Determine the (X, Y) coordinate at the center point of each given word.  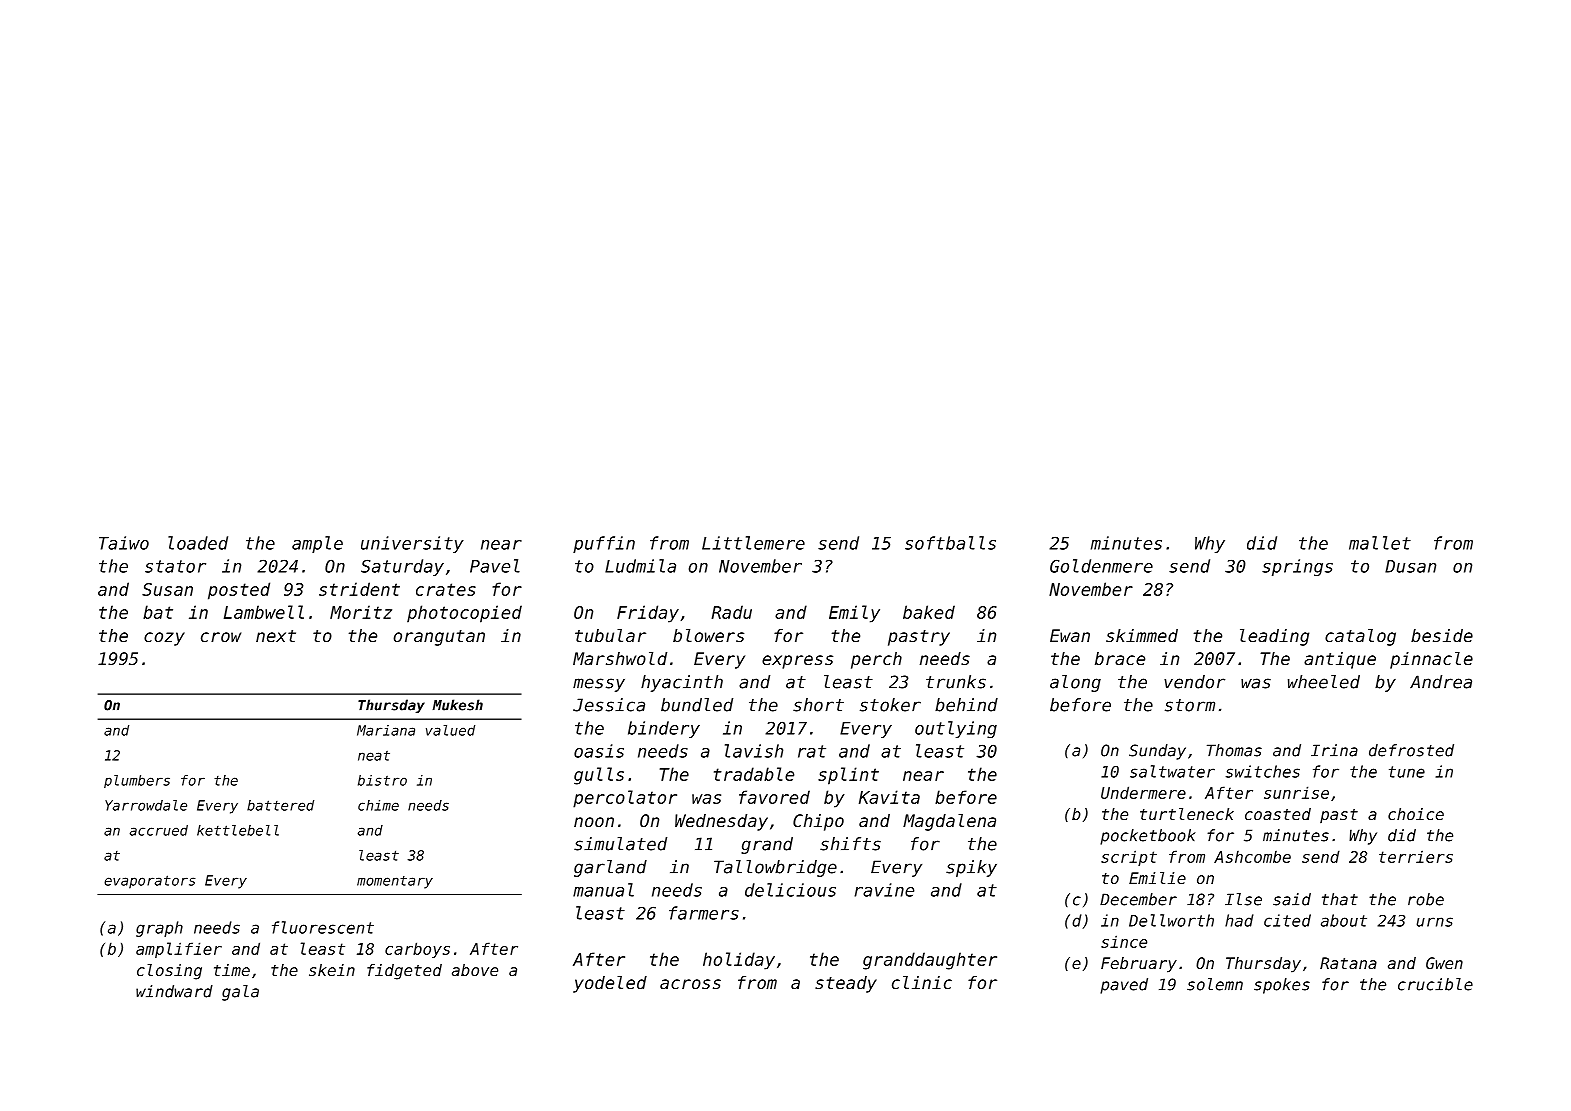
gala (240, 993)
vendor (1194, 682)
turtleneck (1187, 814)
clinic (922, 982)
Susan (167, 589)
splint (848, 776)
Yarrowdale (146, 805)
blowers (708, 635)
